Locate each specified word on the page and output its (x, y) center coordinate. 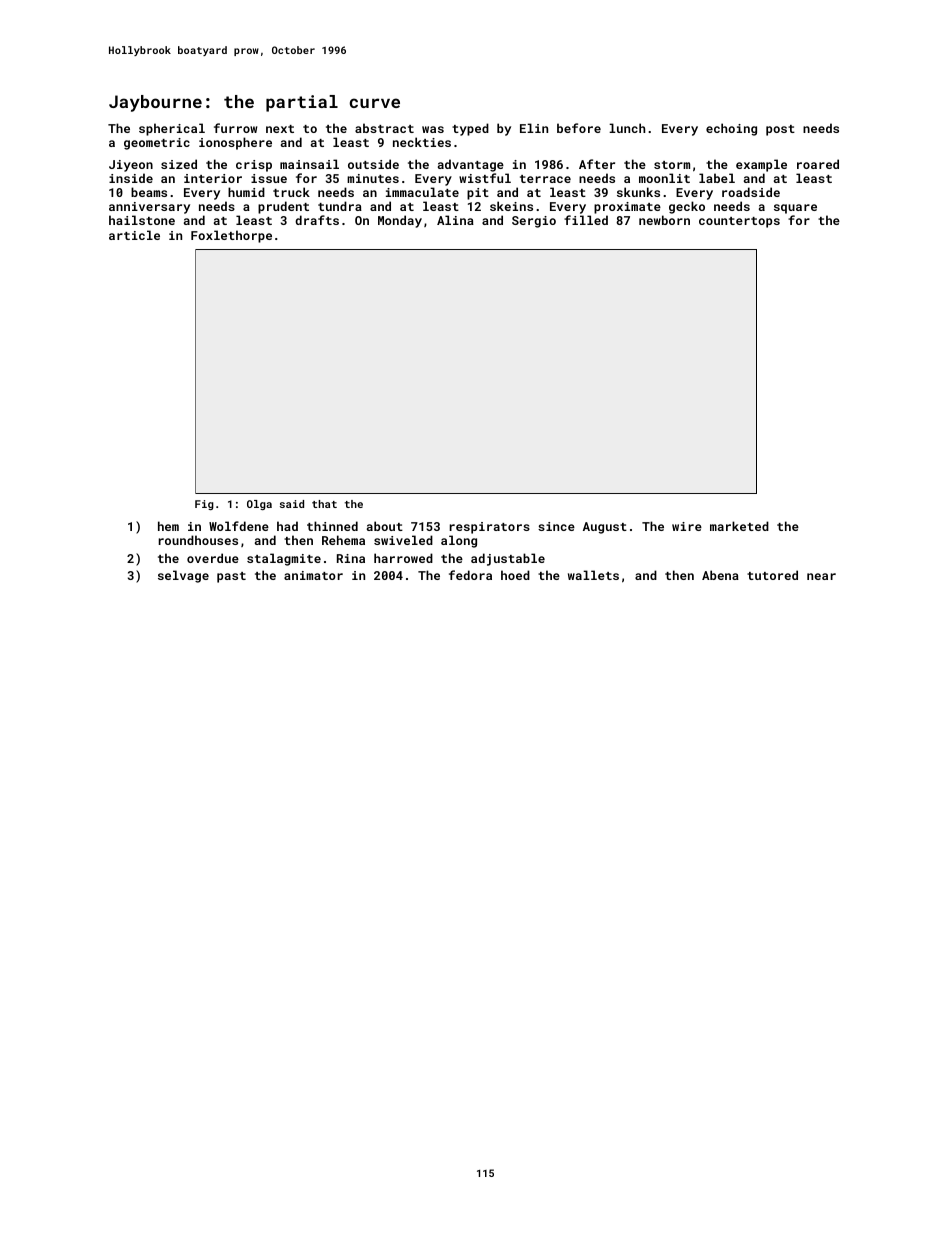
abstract (384, 128)
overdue (213, 558)
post (780, 130)
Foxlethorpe (231, 236)
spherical (172, 129)
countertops (739, 222)
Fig (204, 505)
